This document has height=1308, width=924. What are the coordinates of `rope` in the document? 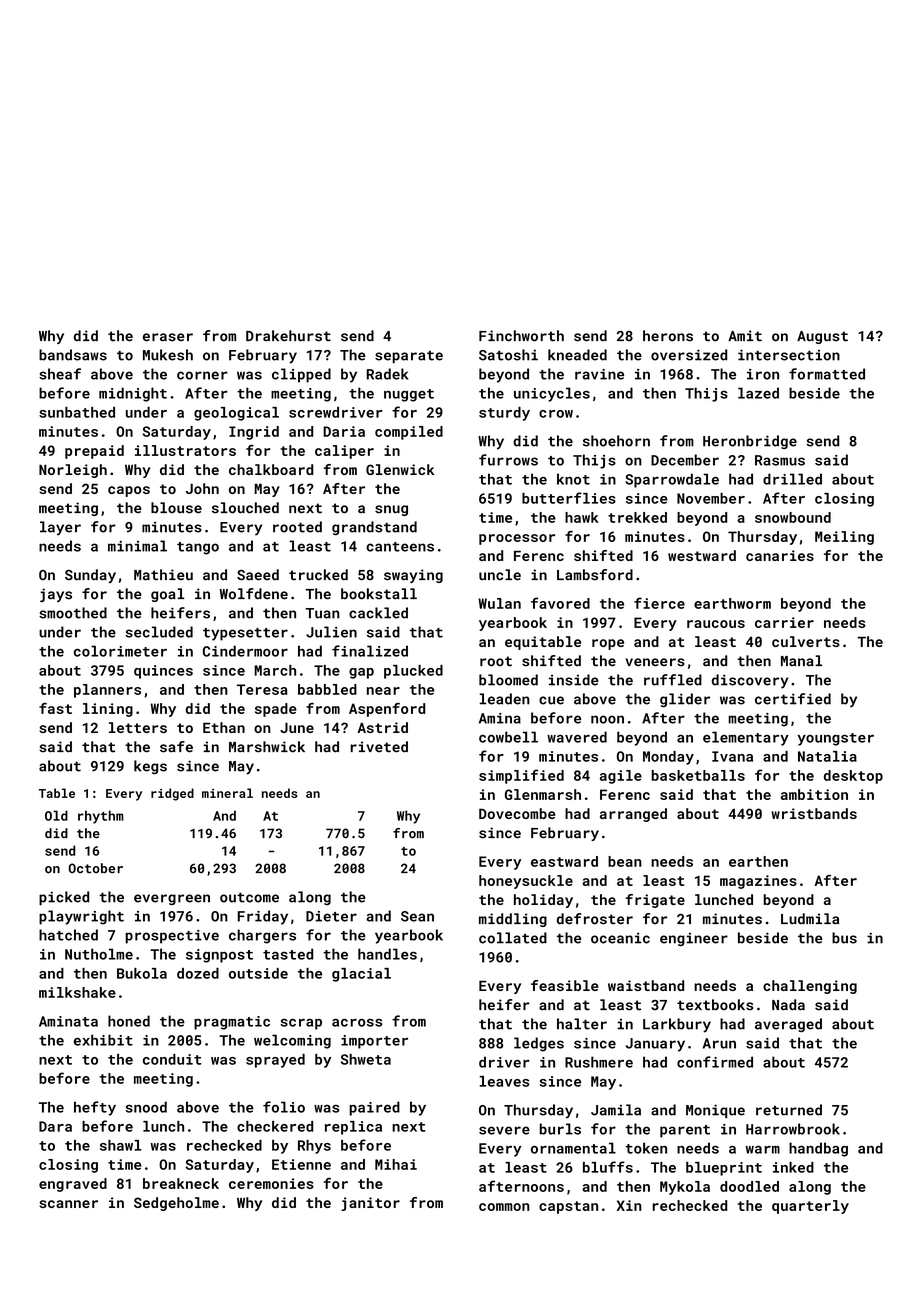 It's located at (608, 644).
